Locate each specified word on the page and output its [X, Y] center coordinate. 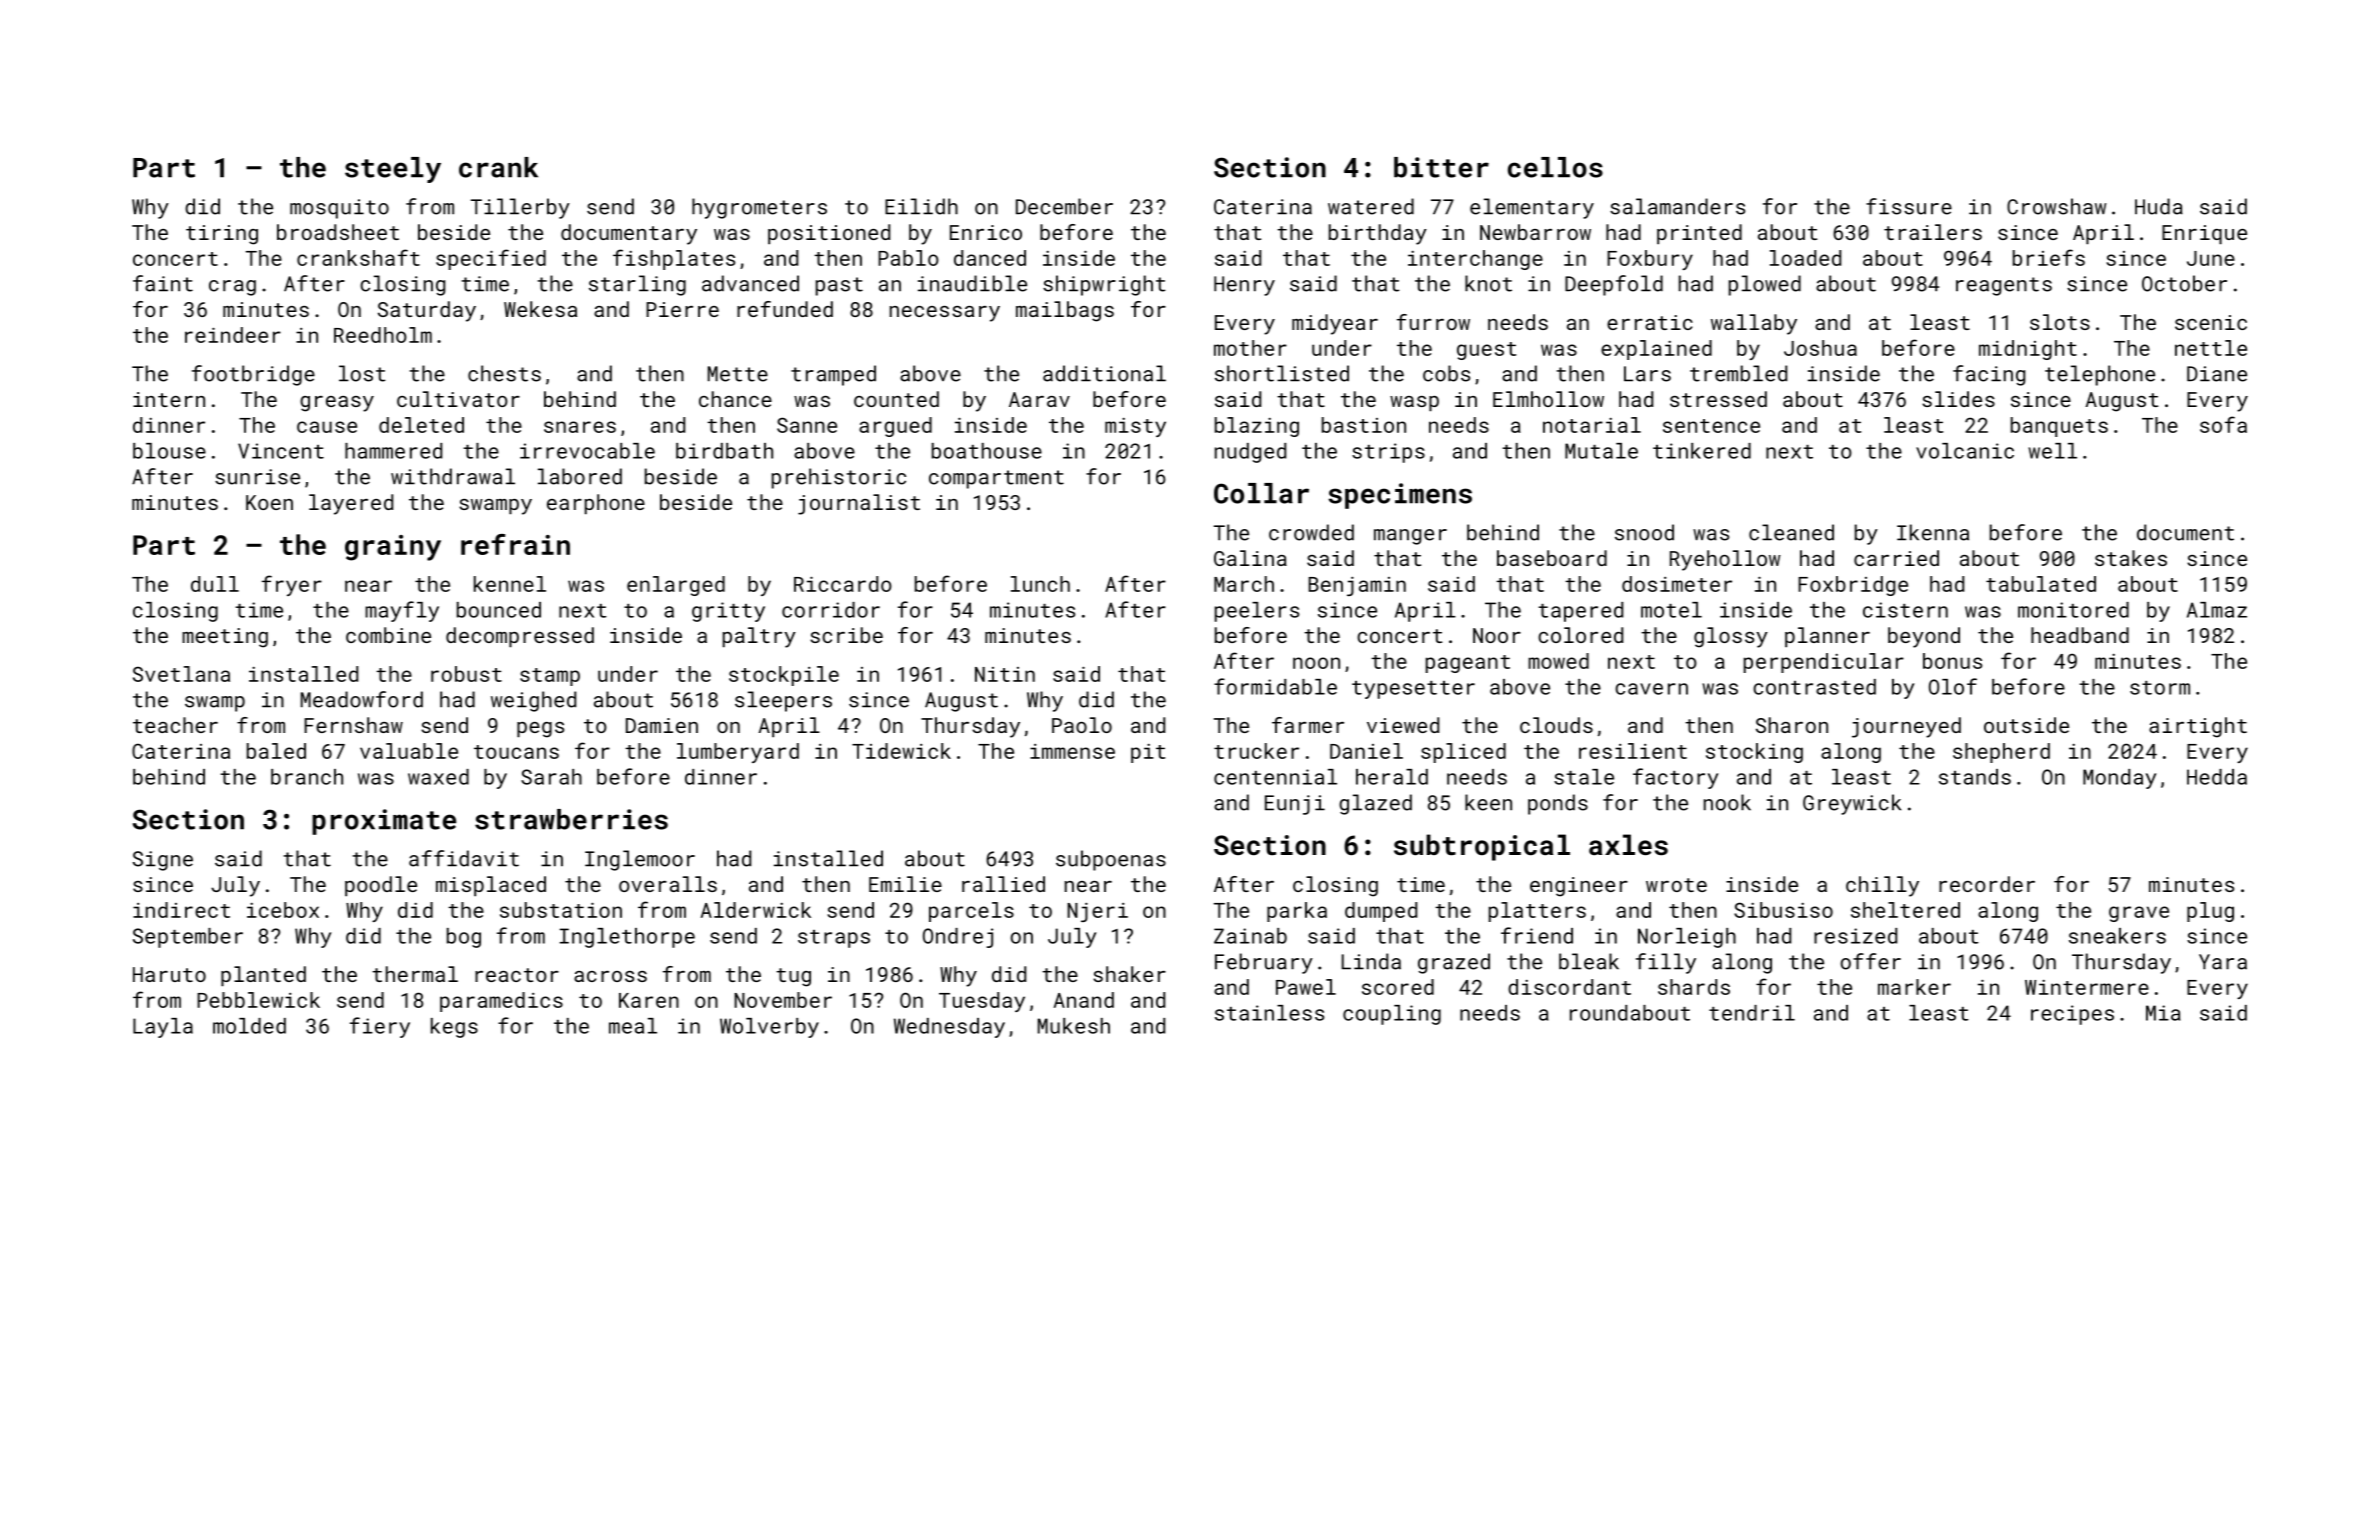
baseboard [1552, 558]
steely [393, 170]
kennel [510, 584]
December [1064, 206]
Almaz [2217, 610]
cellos [1555, 167]
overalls [668, 884]
